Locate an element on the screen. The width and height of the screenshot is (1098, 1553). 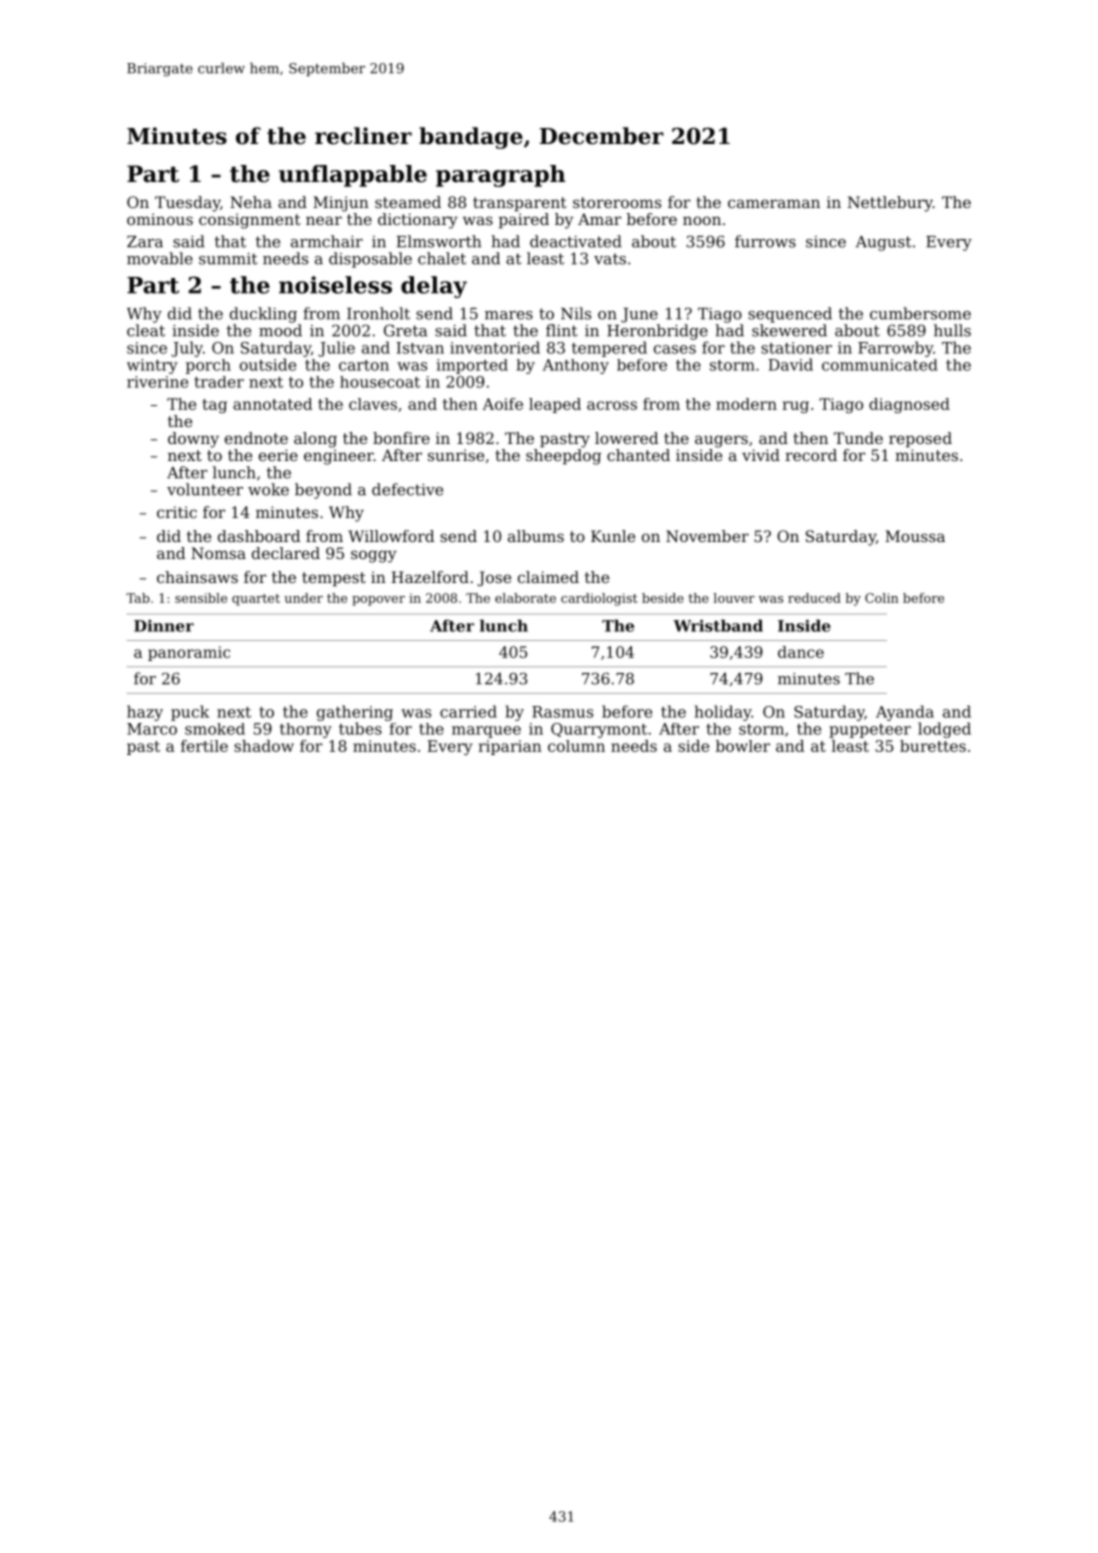
shadow is located at coordinates (264, 746).
